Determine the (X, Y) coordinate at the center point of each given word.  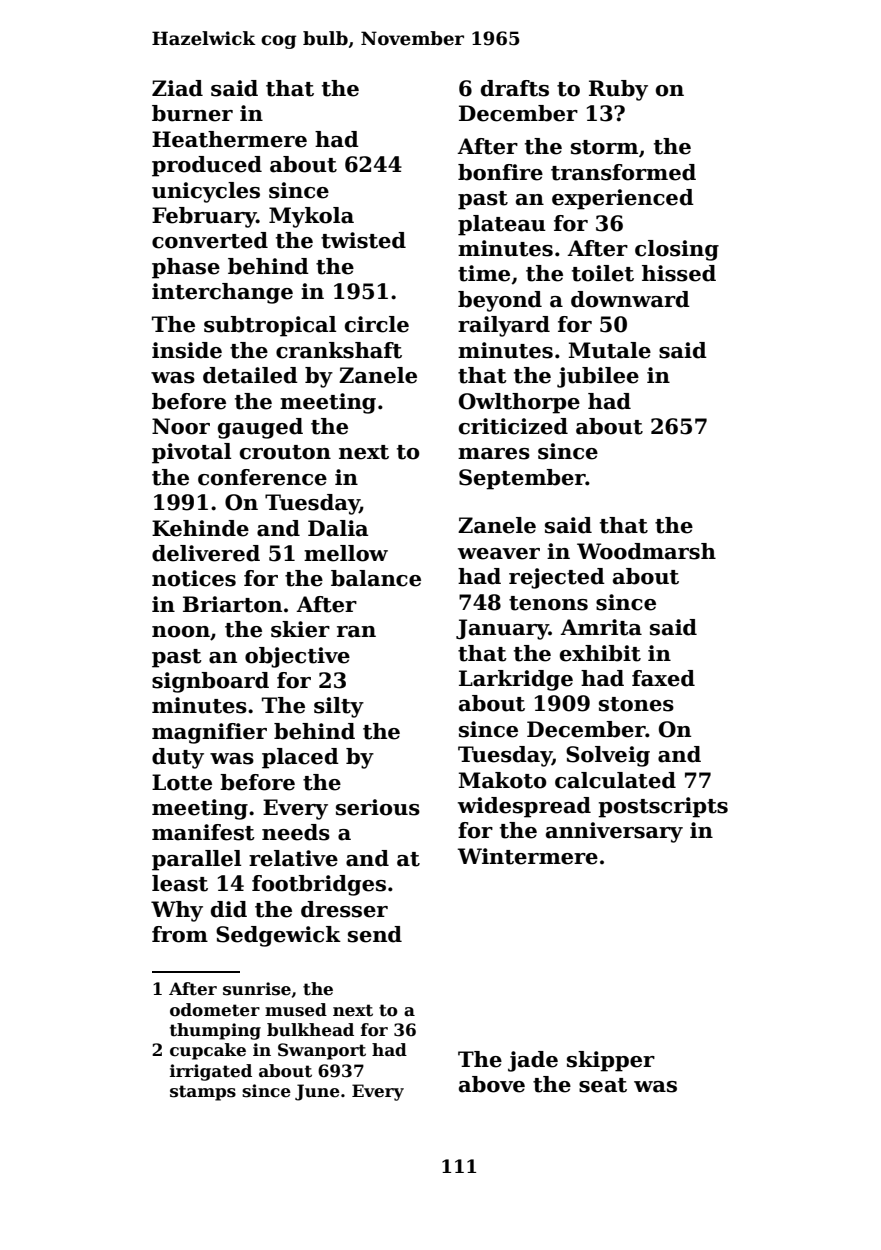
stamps (203, 1093)
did (229, 909)
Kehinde (200, 528)
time (484, 273)
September (522, 479)
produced (207, 166)
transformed (623, 172)
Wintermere (528, 856)
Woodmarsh (646, 551)
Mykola (311, 217)
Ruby (618, 90)
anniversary (614, 832)
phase (186, 268)
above (492, 1084)
